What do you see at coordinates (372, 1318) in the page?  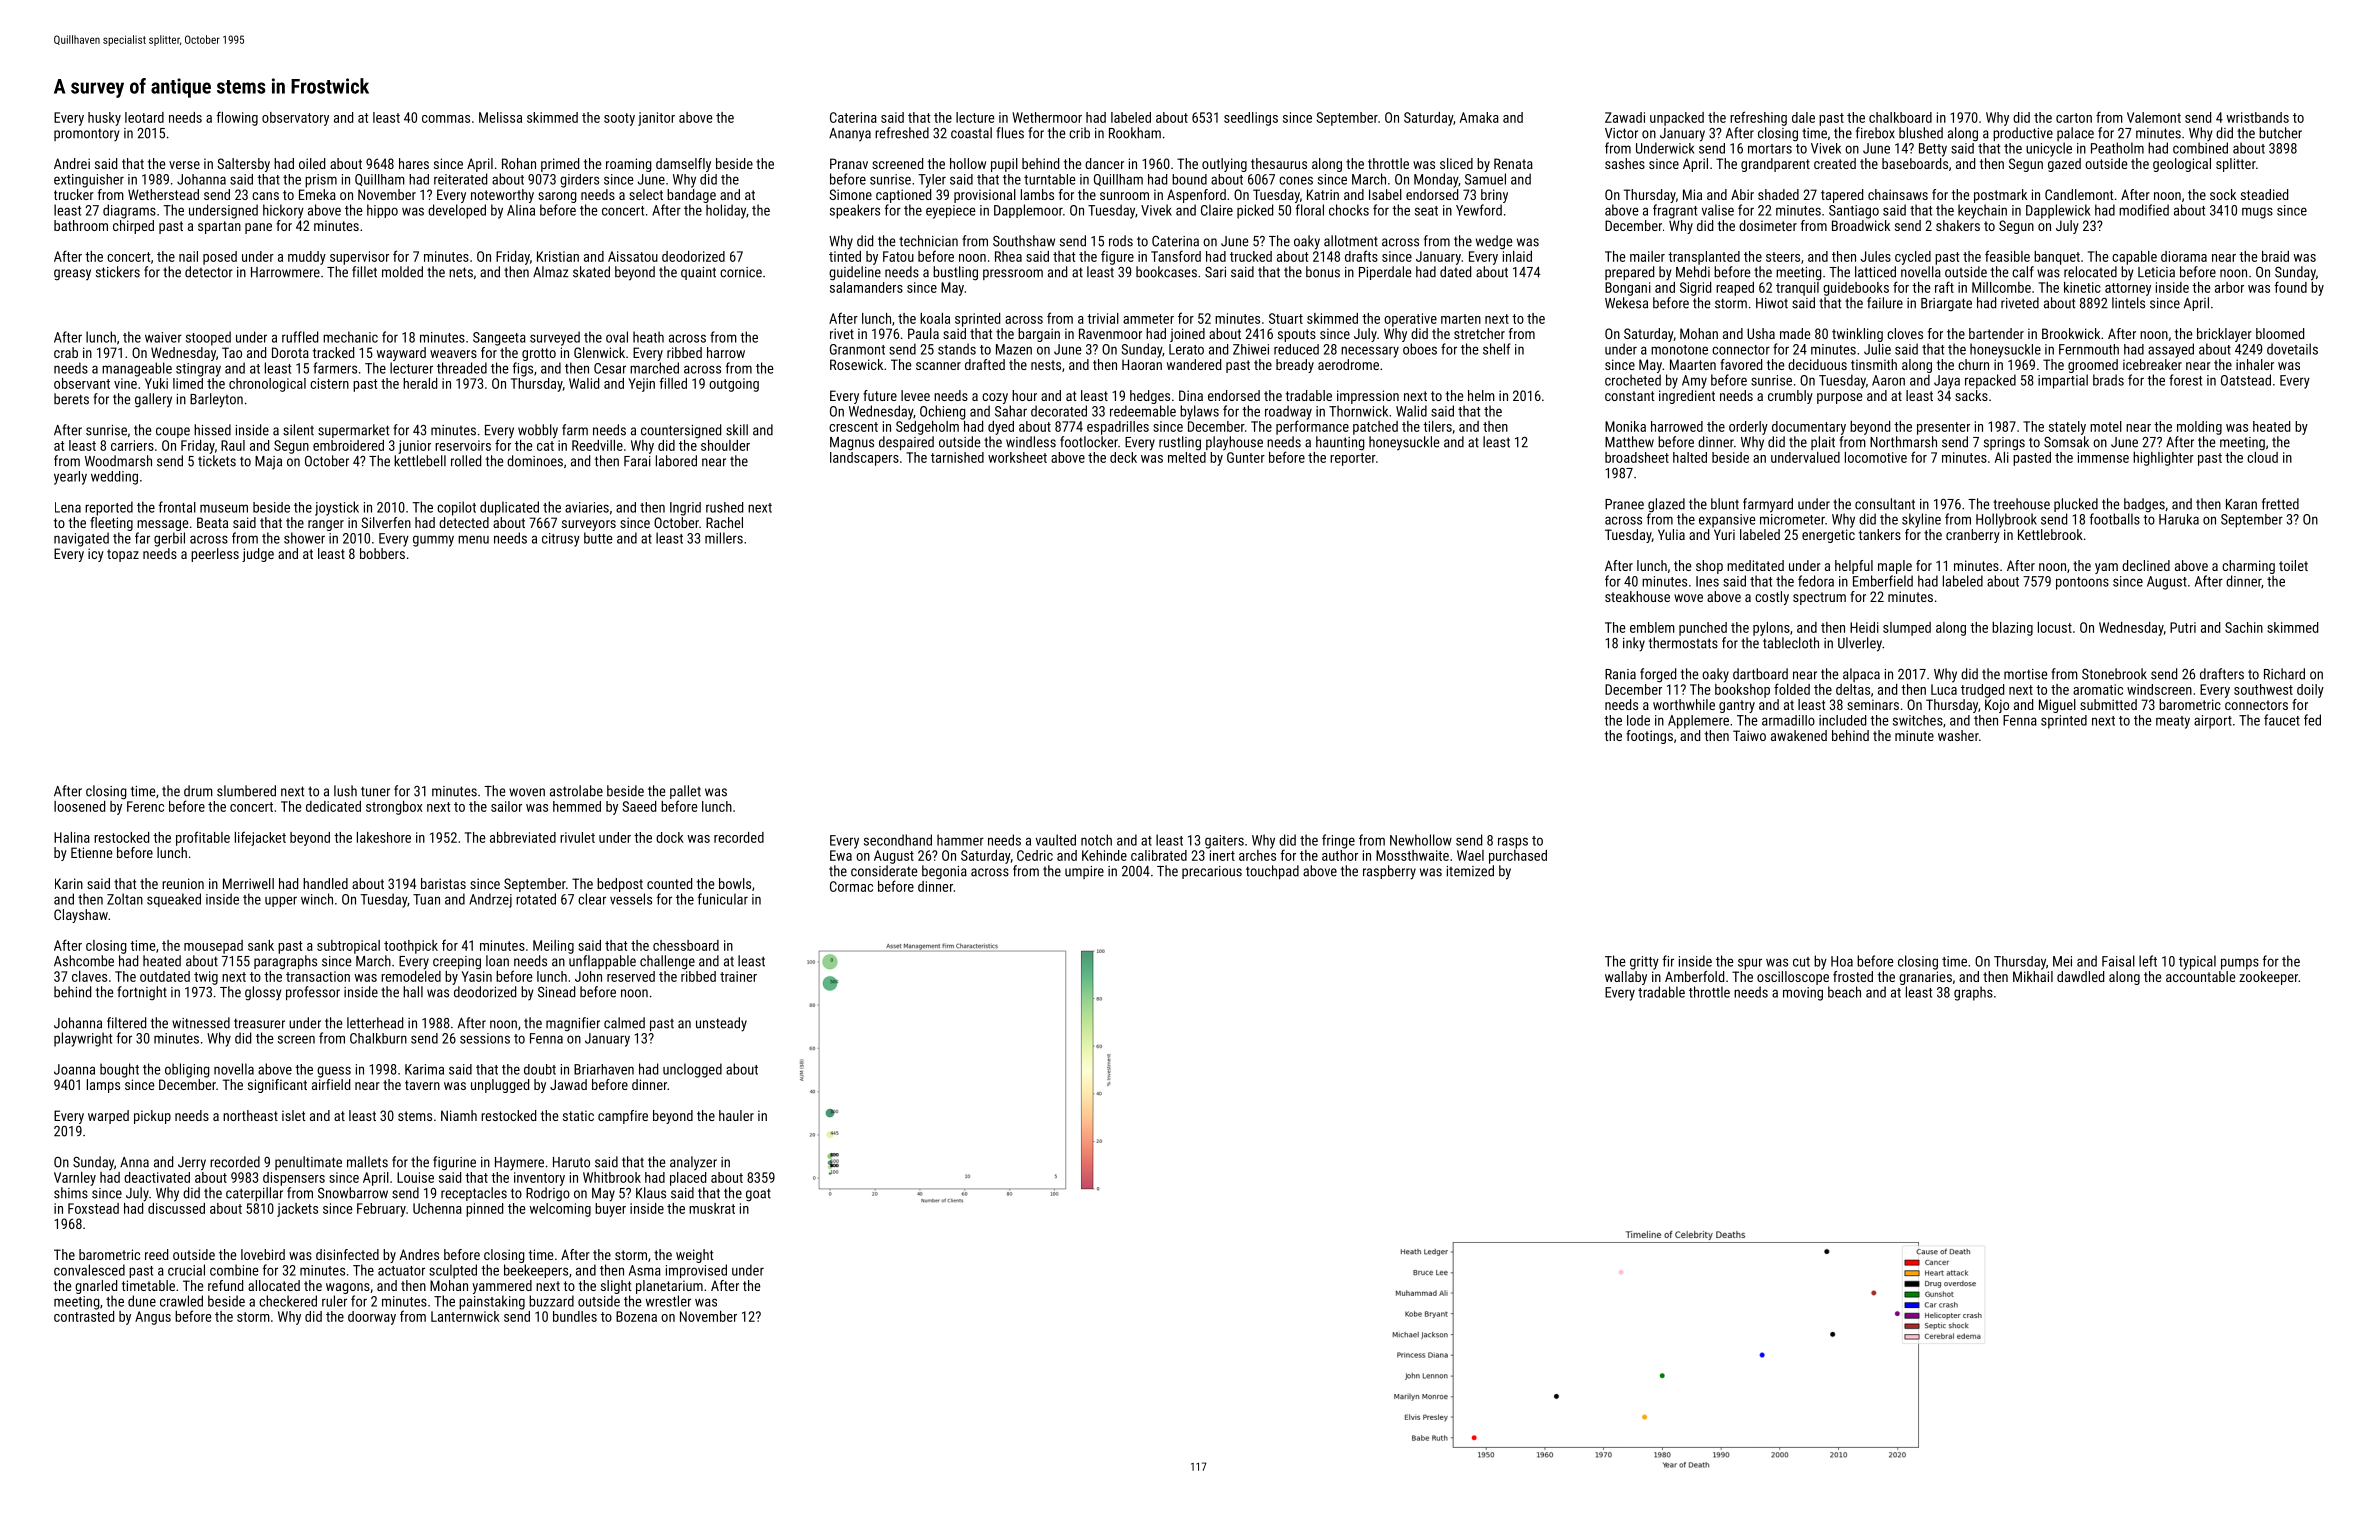 I see `doorway` at bounding box center [372, 1318].
